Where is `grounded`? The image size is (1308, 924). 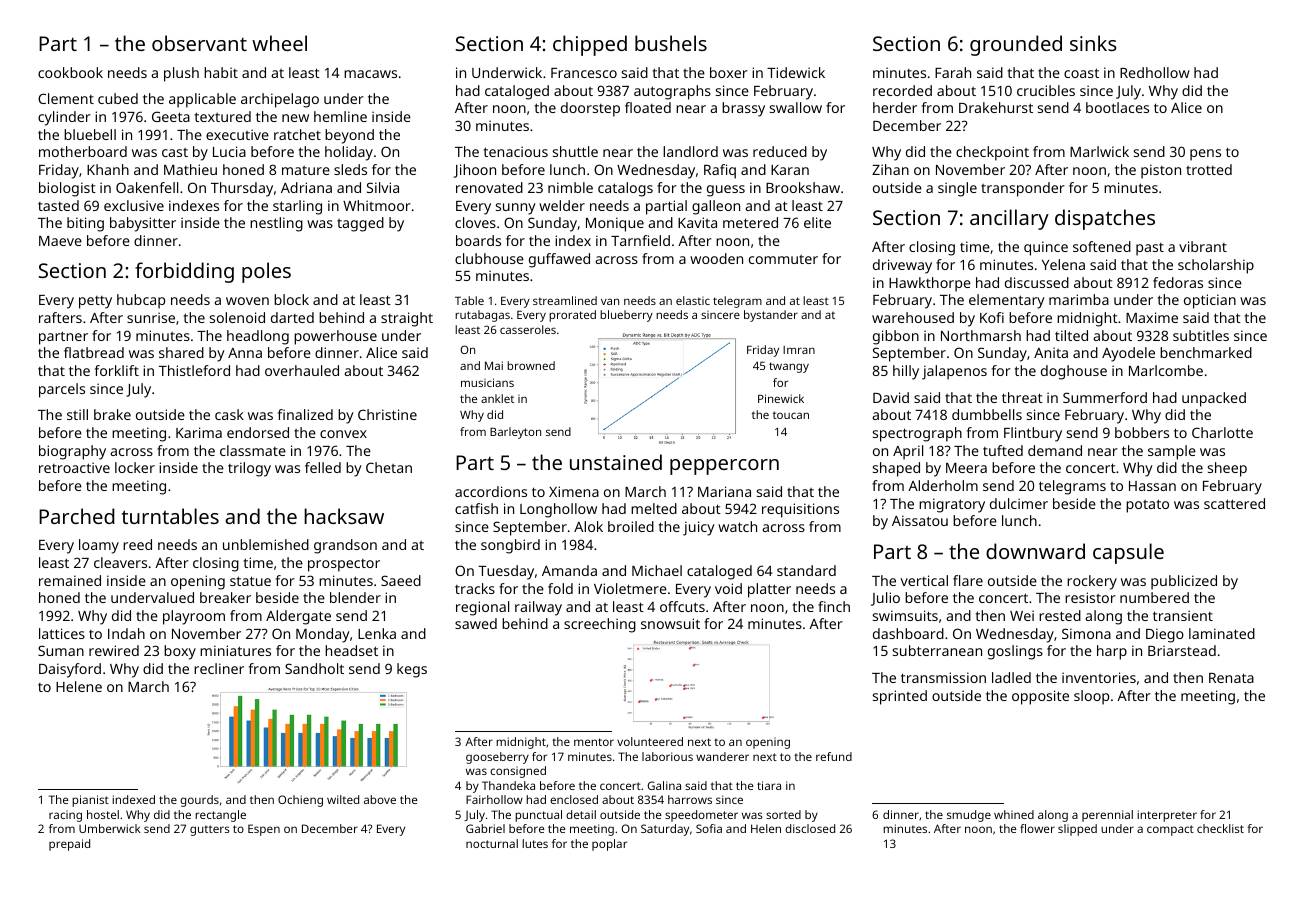 grounded is located at coordinates (1016, 45).
